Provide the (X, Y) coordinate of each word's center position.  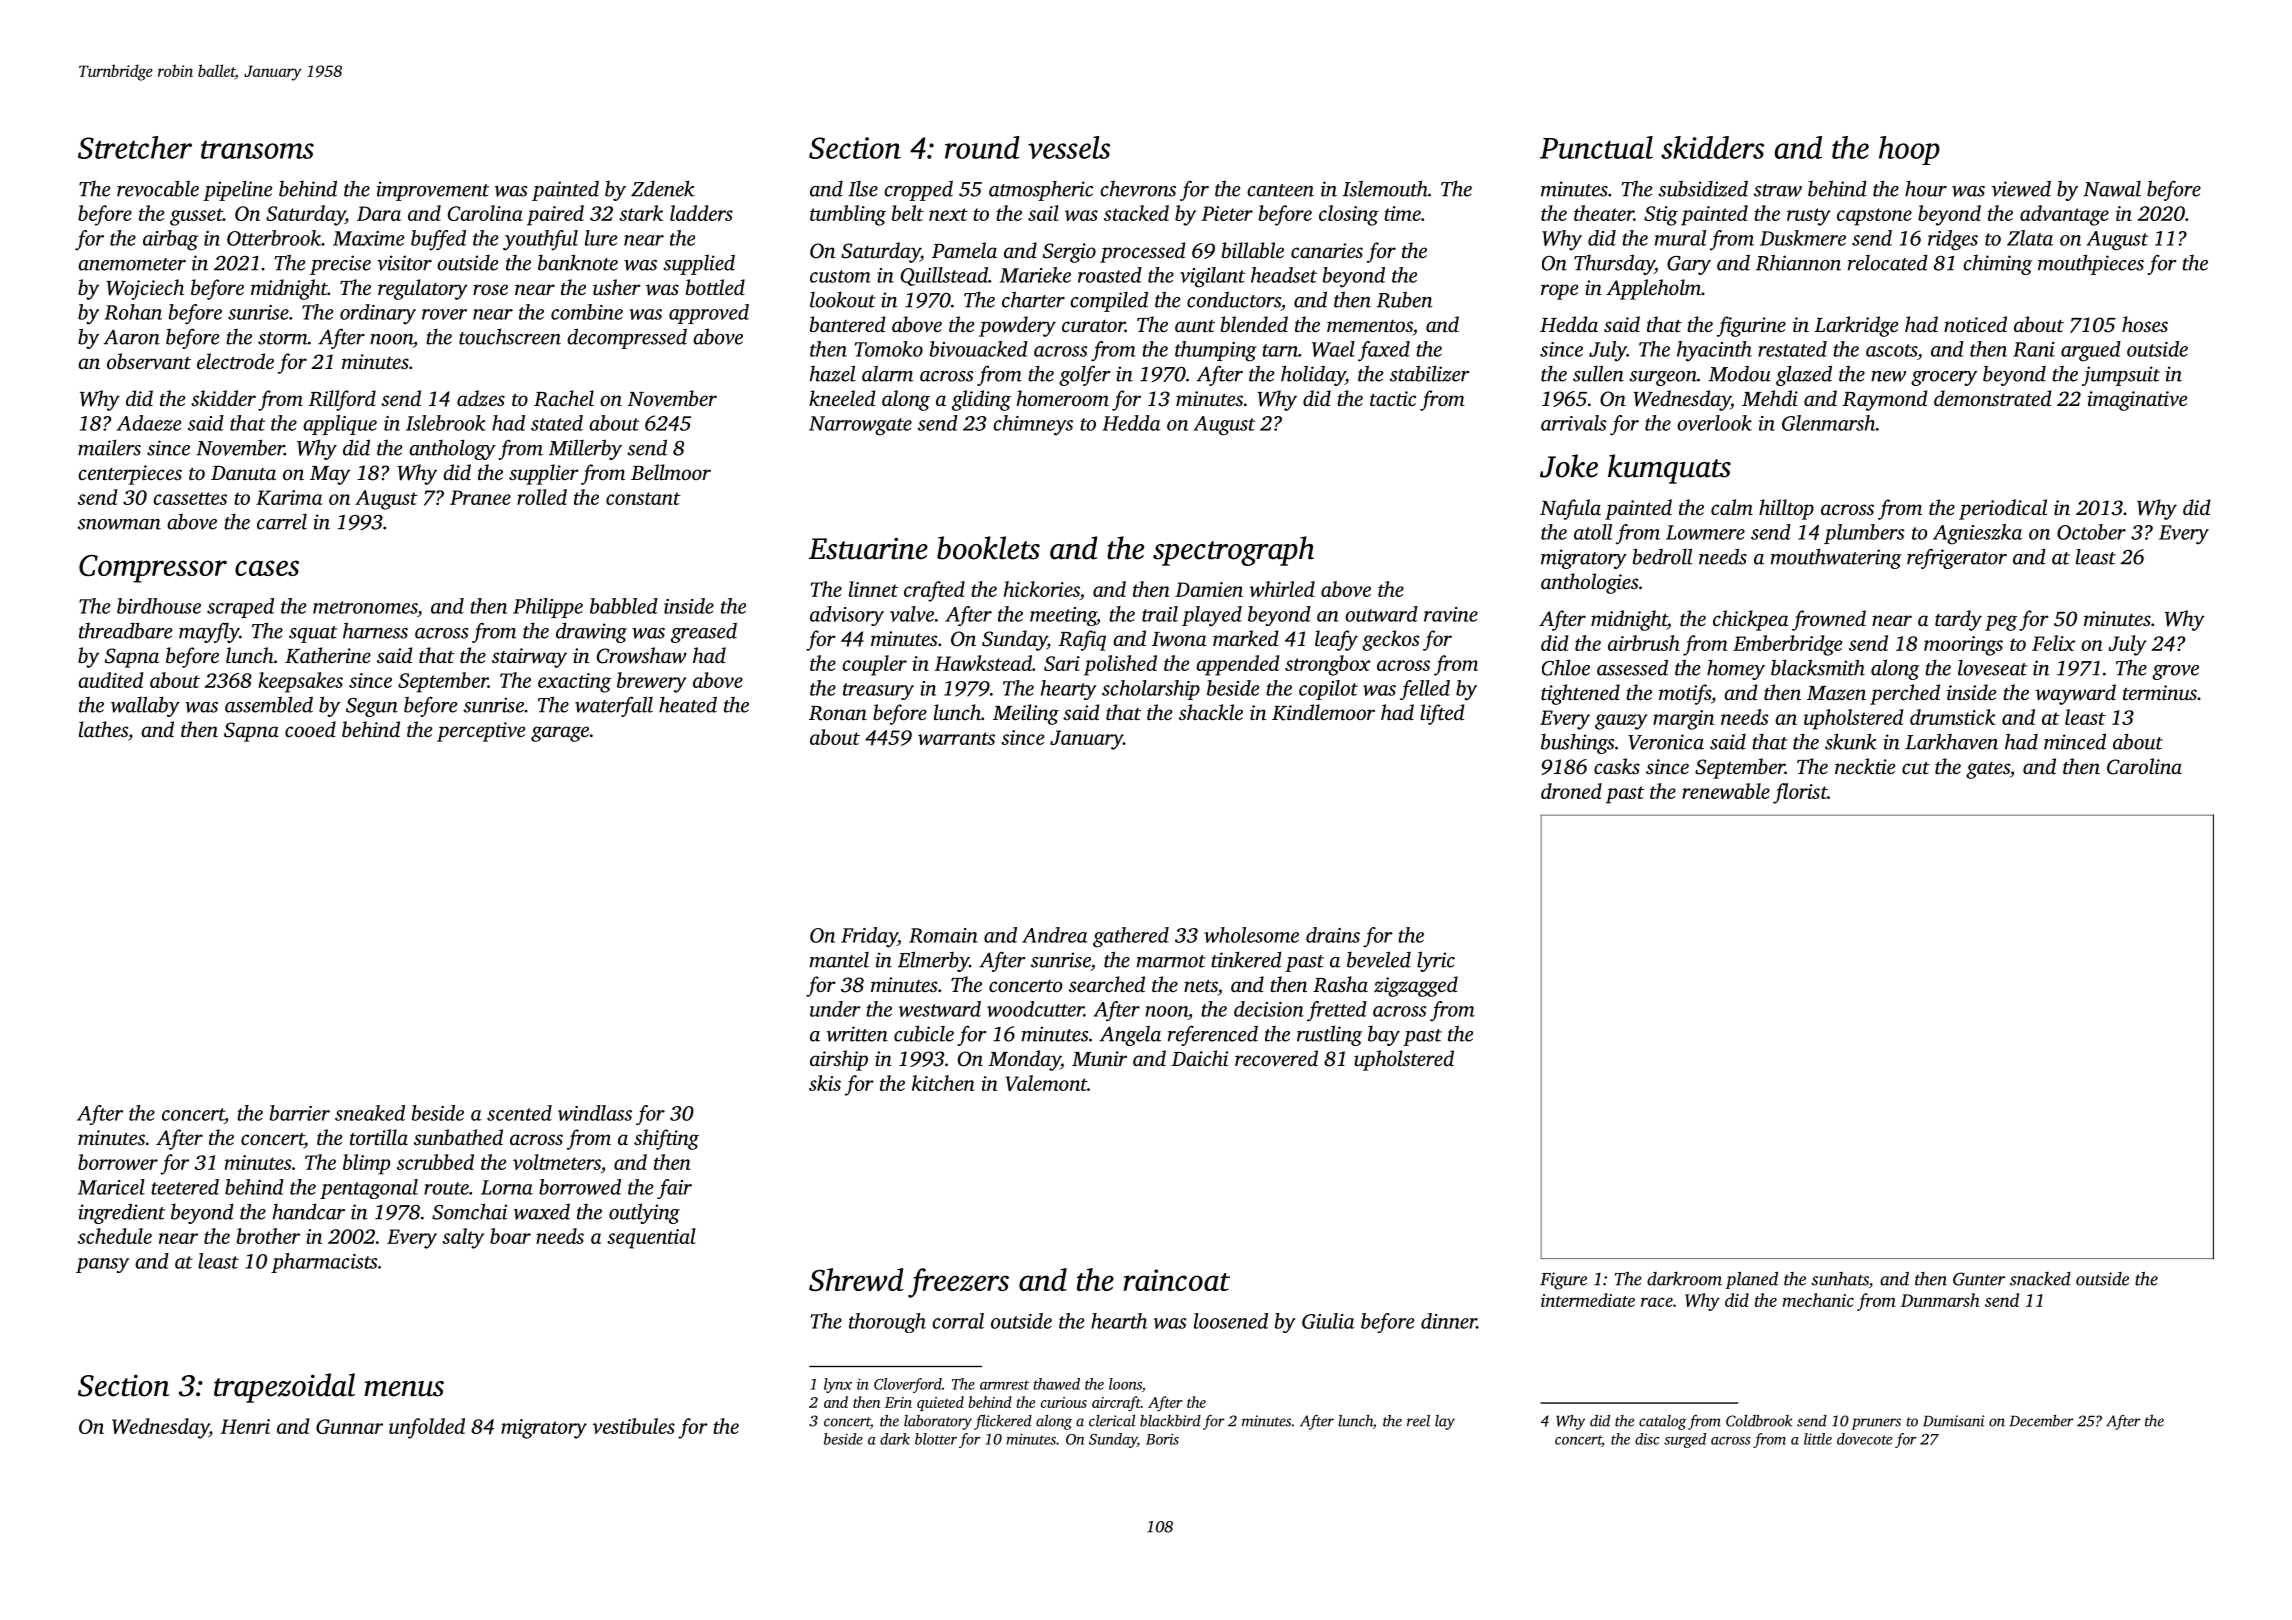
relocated (1888, 262)
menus (404, 1389)
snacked (2040, 1279)
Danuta (243, 473)
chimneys (1033, 425)
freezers (958, 1283)
